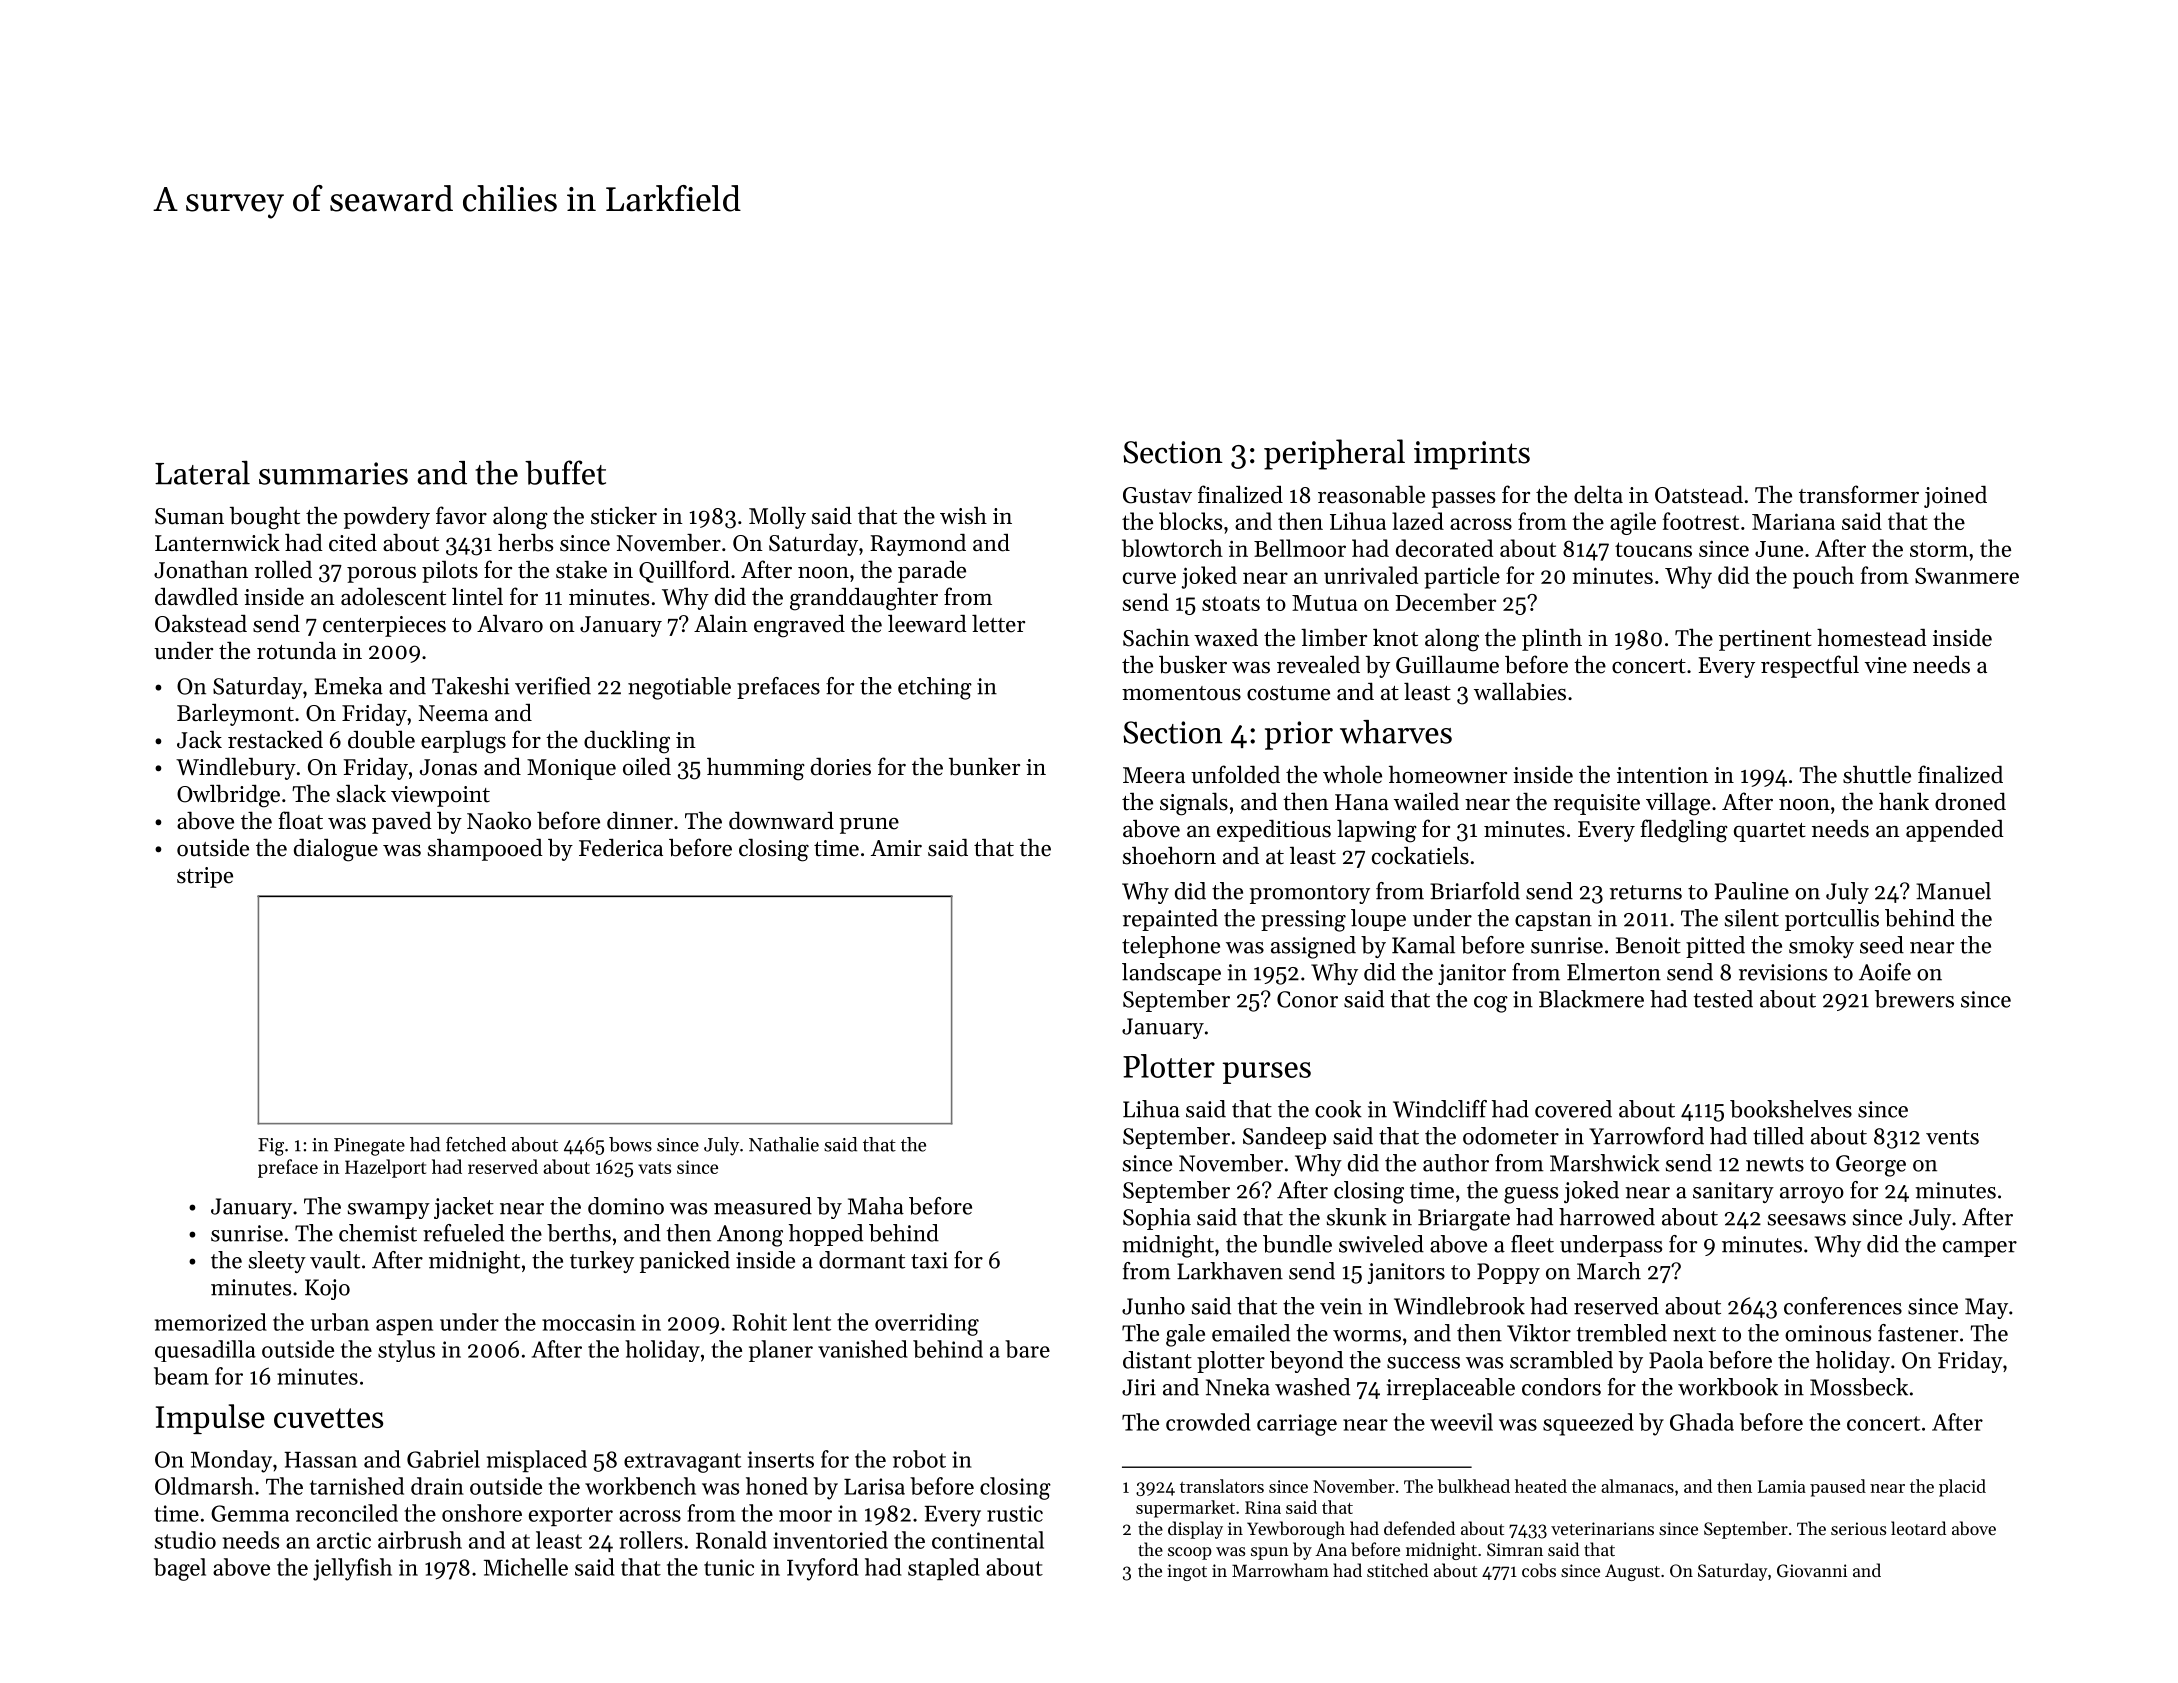  What do you see at coordinates (876, 1206) in the screenshot?
I see `Maha` at bounding box center [876, 1206].
